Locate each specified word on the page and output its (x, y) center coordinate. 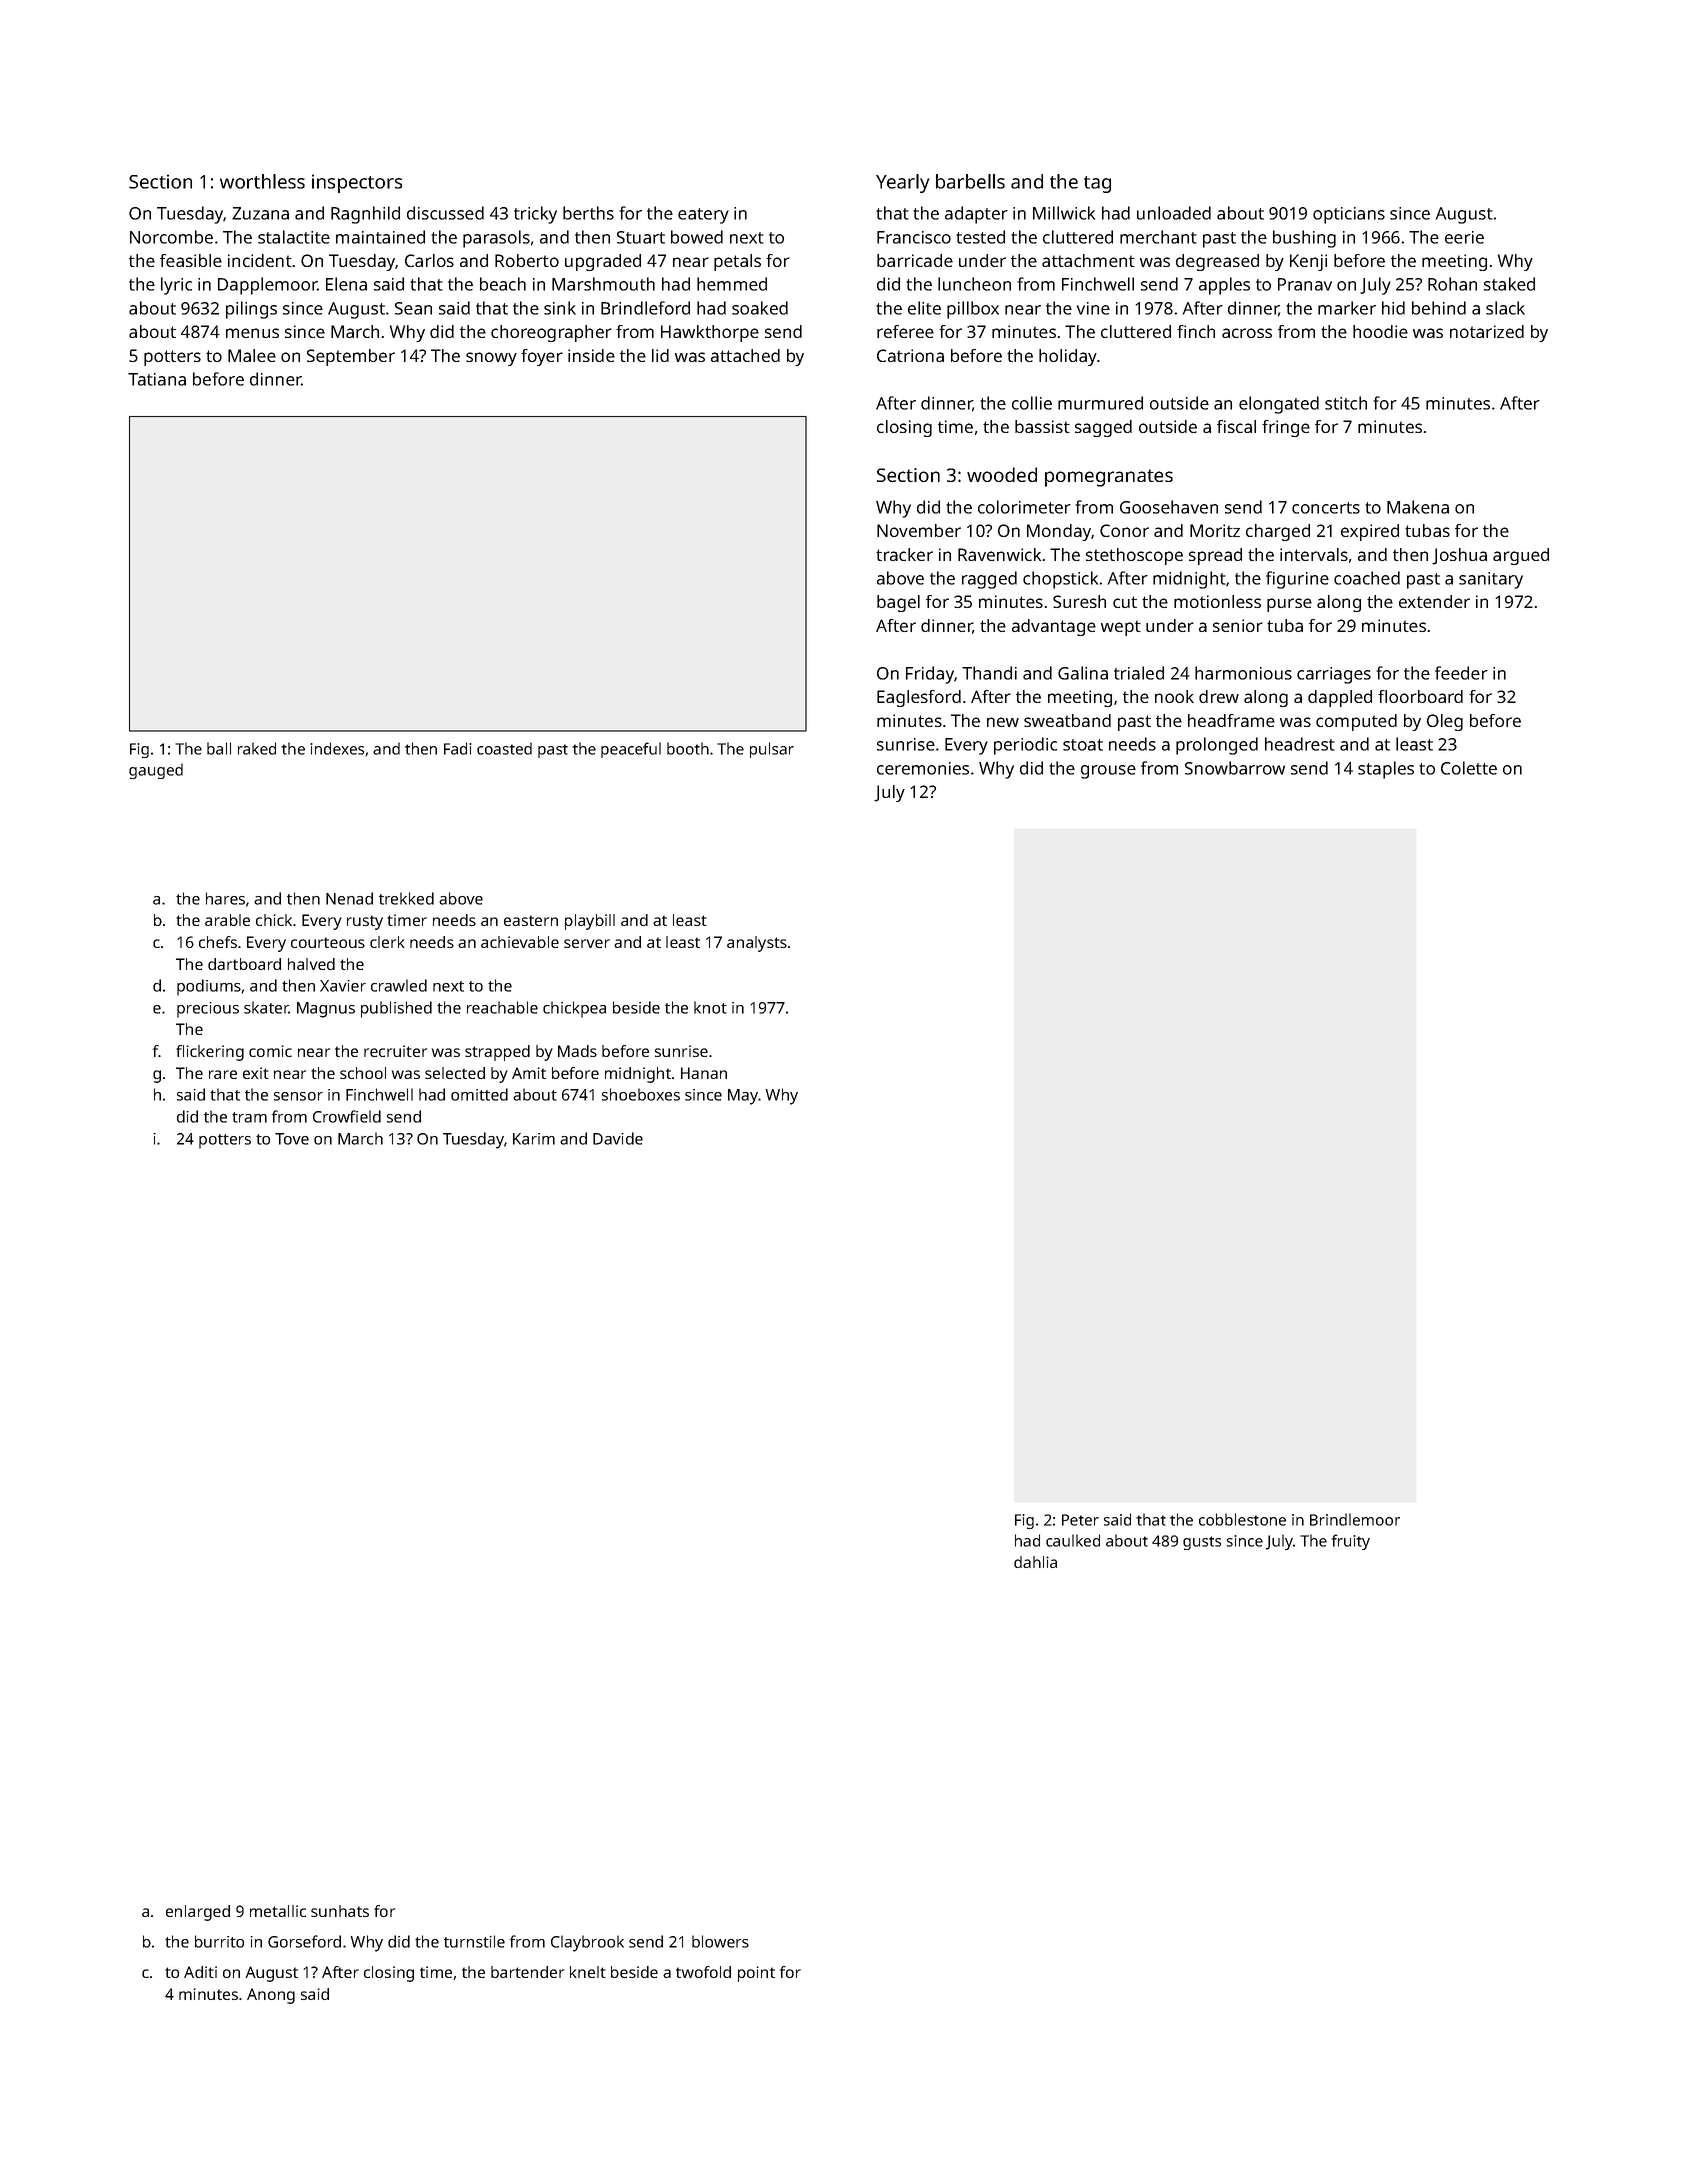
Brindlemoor (1355, 1519)
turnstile (474, 1941)
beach (503, 284)
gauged (156, 771)
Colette (1469, 768)
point (756, 1974)
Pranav (1305, 284)
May (743, 1097)
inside (591, 355)
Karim (534, 1139)
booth (688, 748)
